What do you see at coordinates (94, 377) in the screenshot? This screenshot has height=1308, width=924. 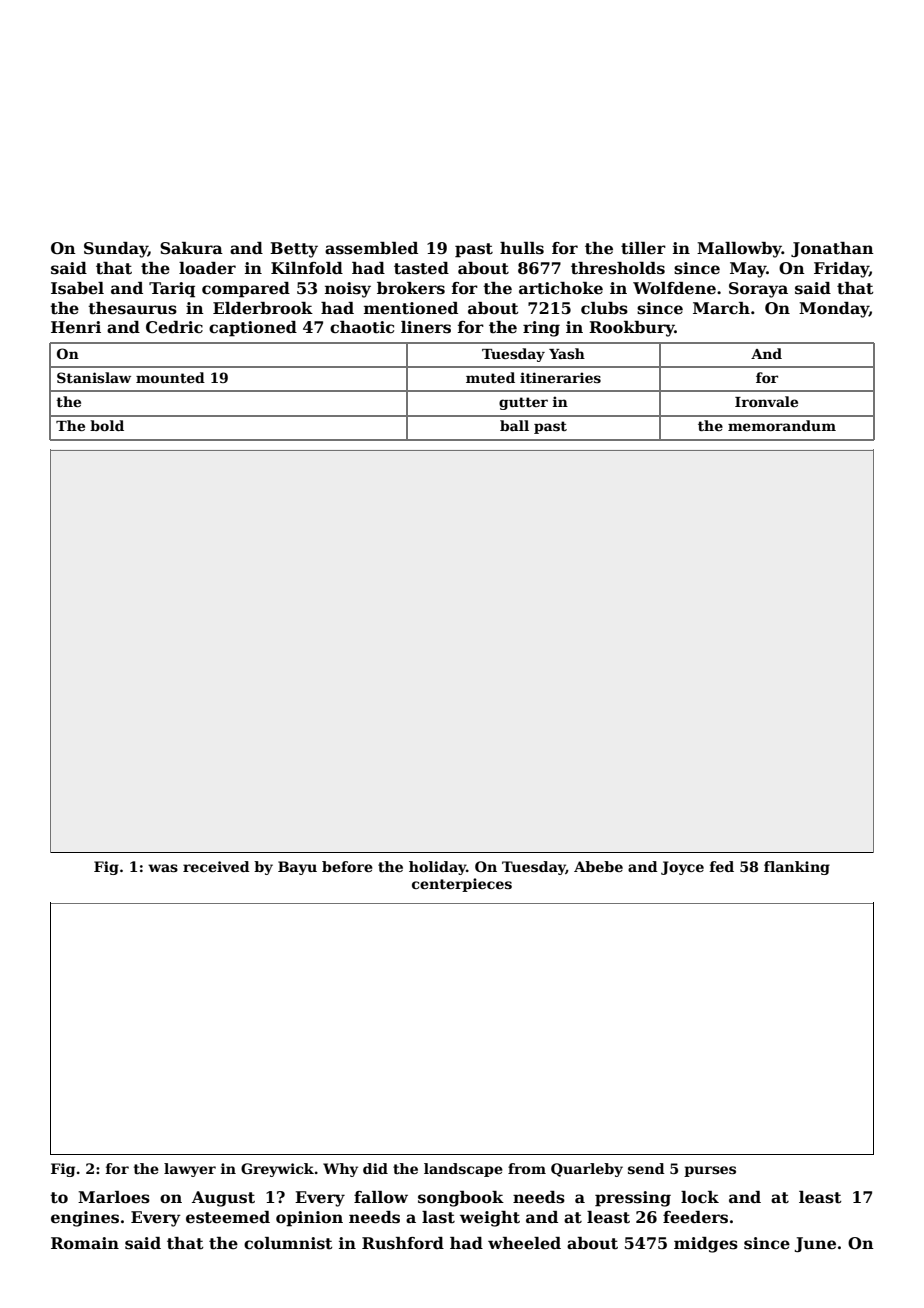 I see `Stanislaw` at bounding box center [94, 377].
